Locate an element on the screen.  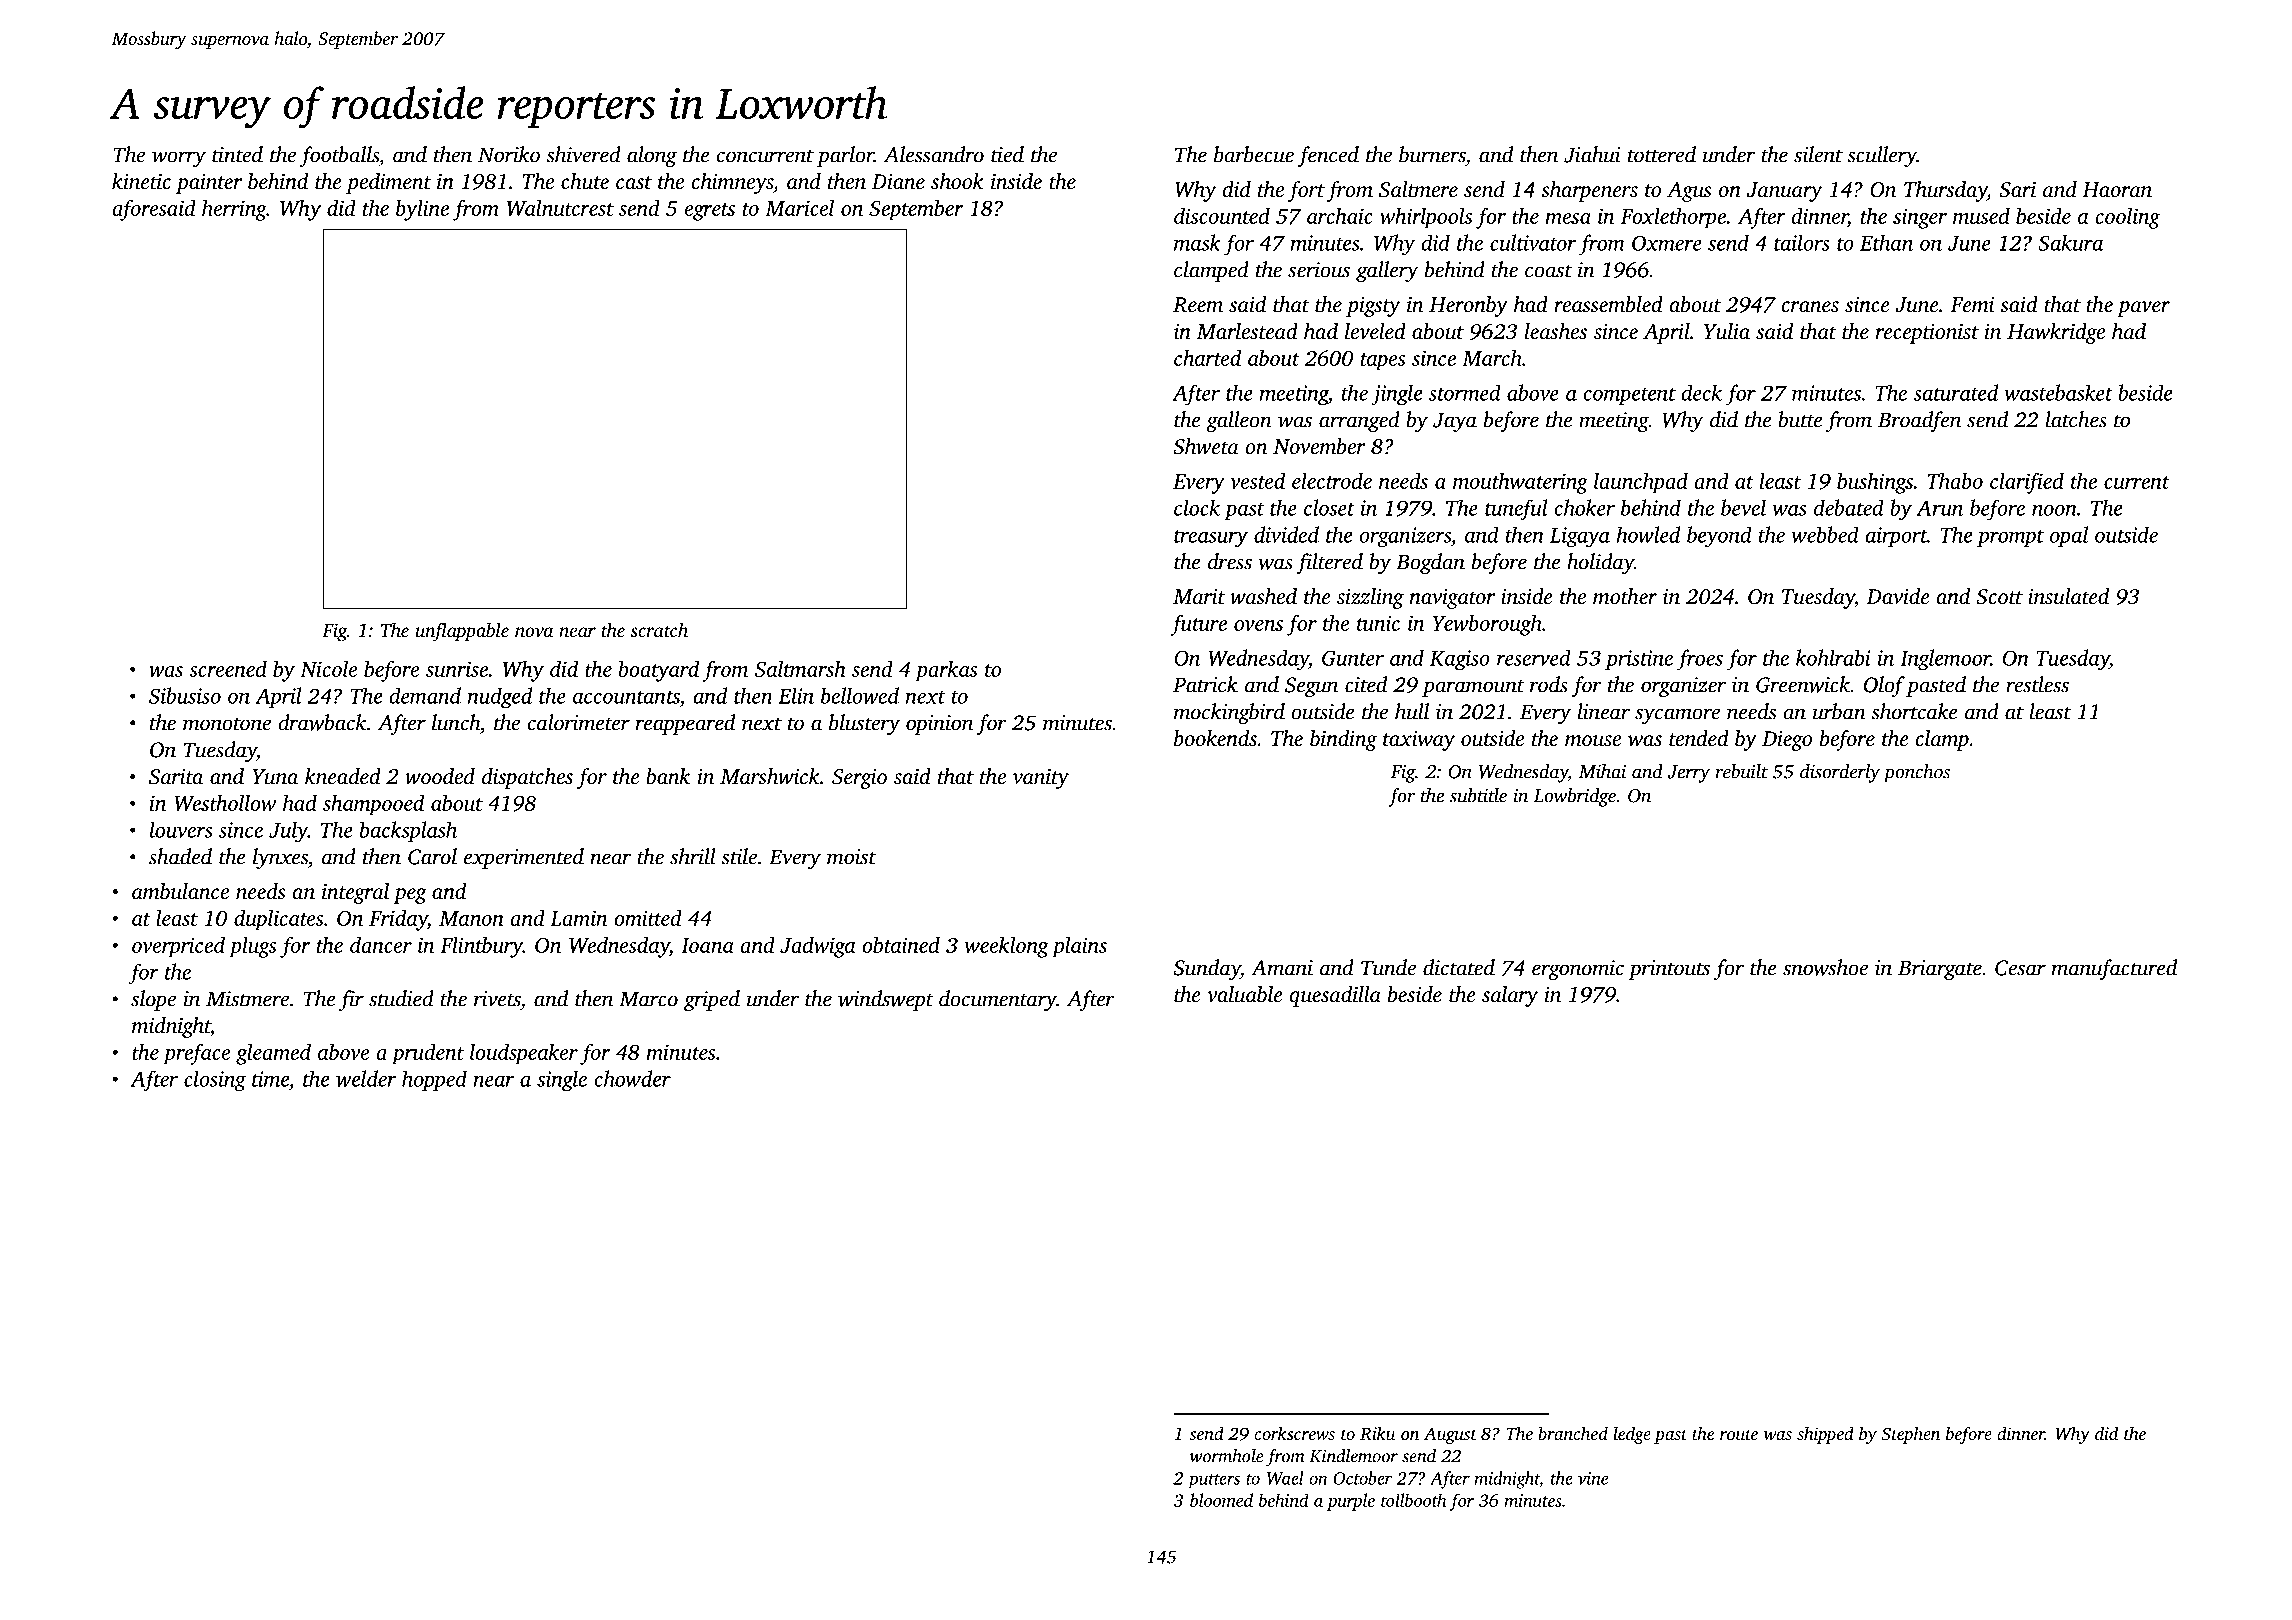
Oxmere is located at coordinates (1667, 243).
